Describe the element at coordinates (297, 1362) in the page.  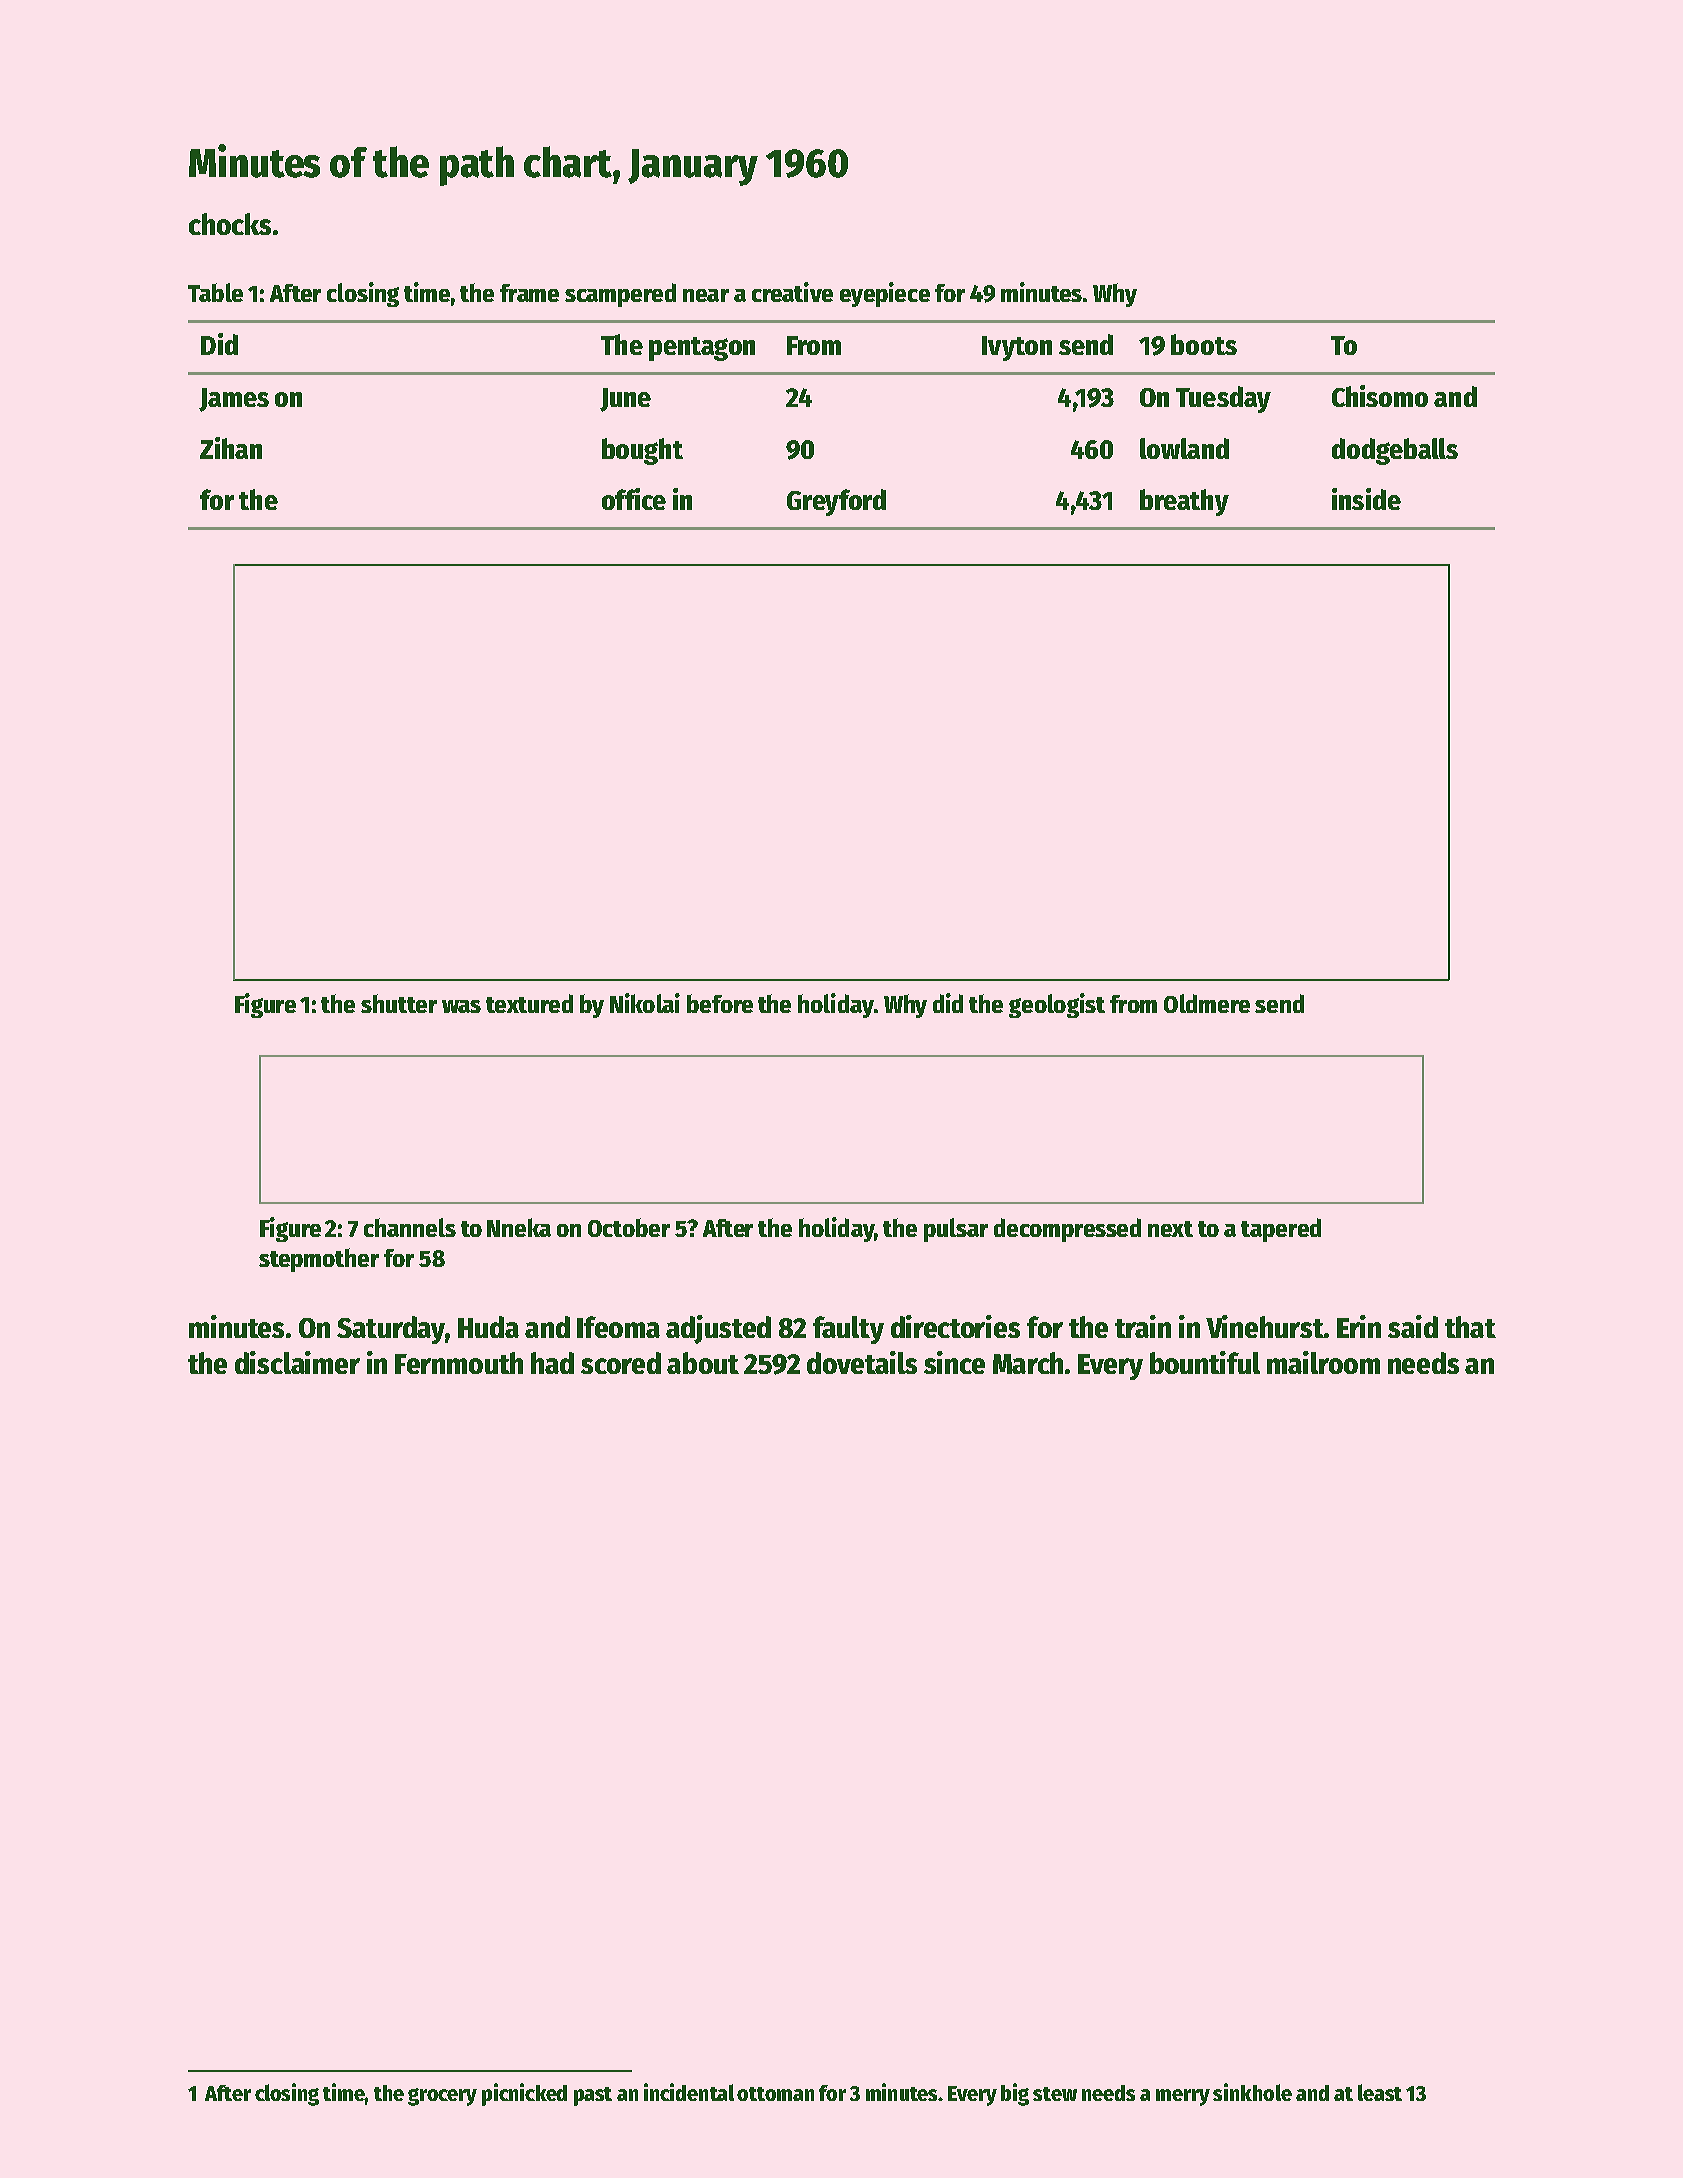
I see `disclaimer` at that location.
